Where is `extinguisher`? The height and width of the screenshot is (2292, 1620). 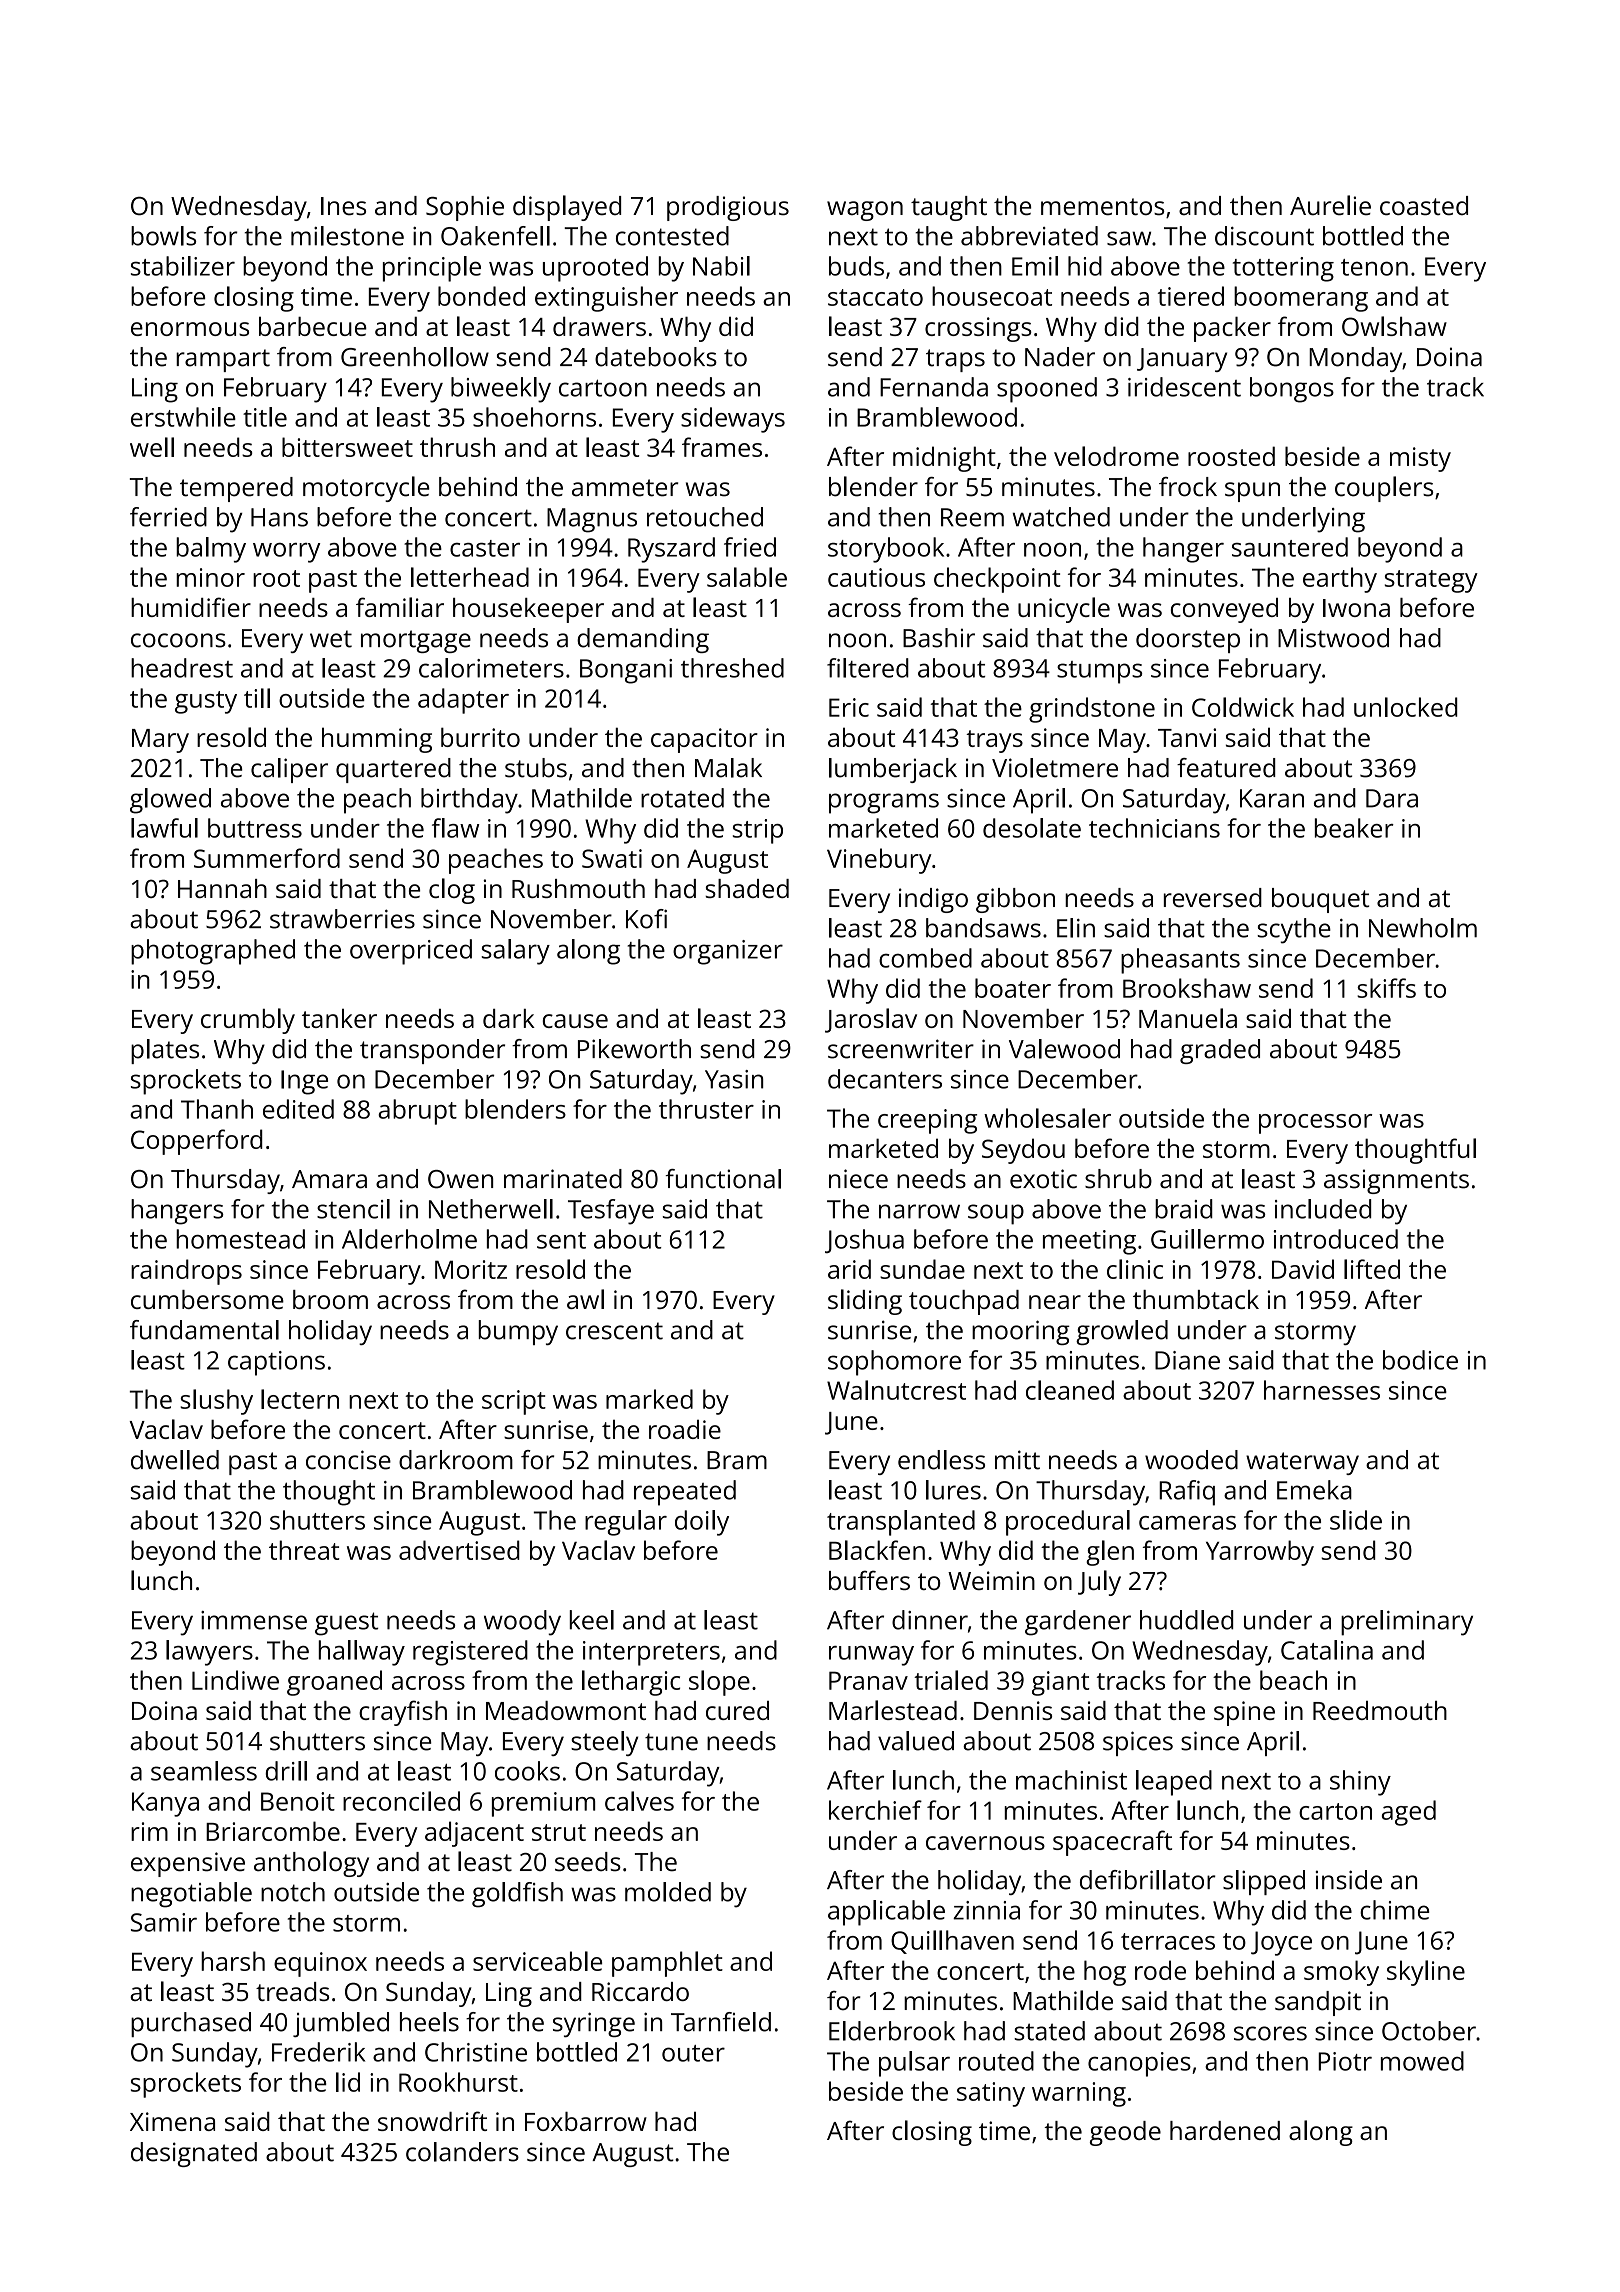
extinguisher is located at coordinates (606, 299).
